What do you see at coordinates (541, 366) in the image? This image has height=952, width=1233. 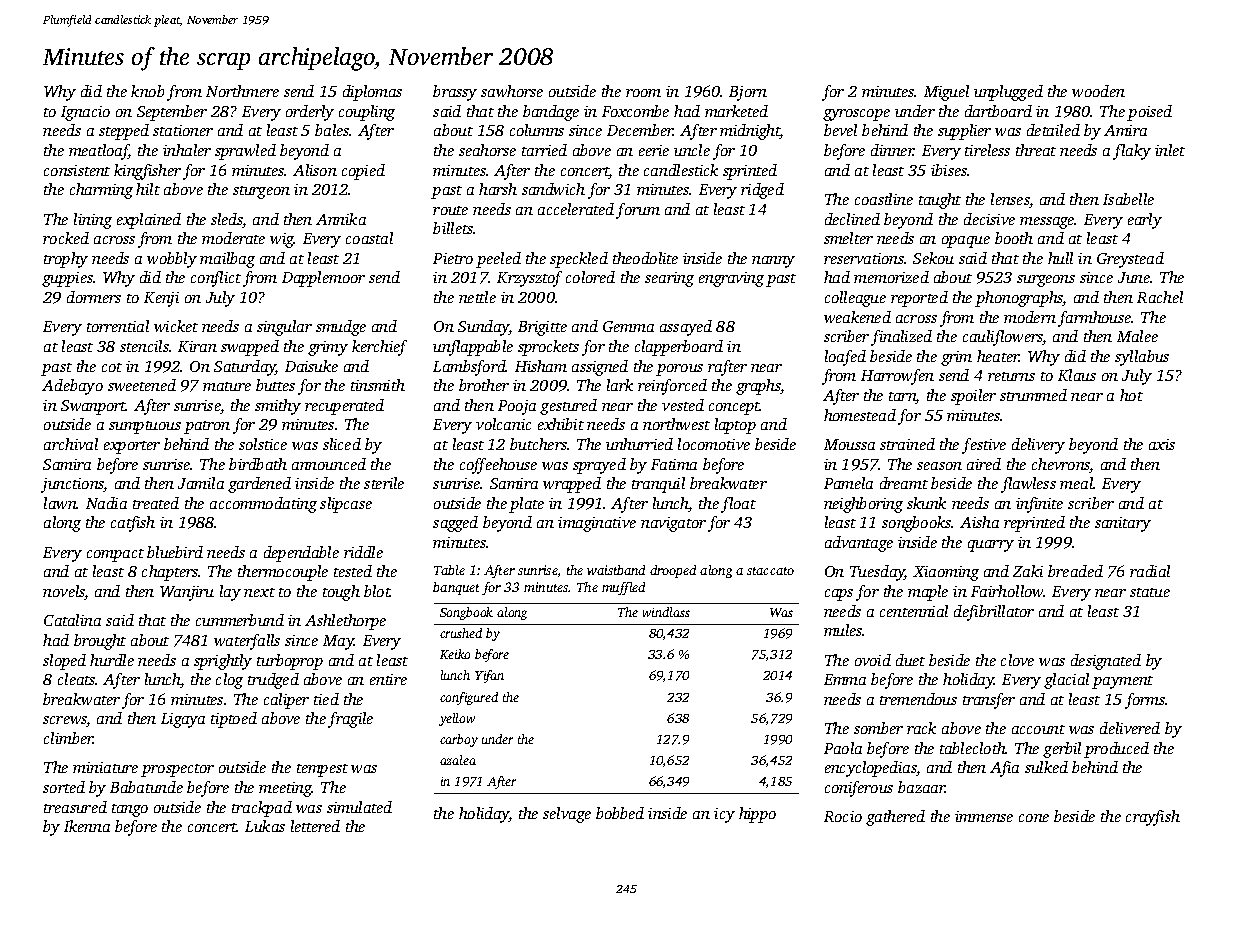 I see `Hisham` at bounding box center [541, 366].
